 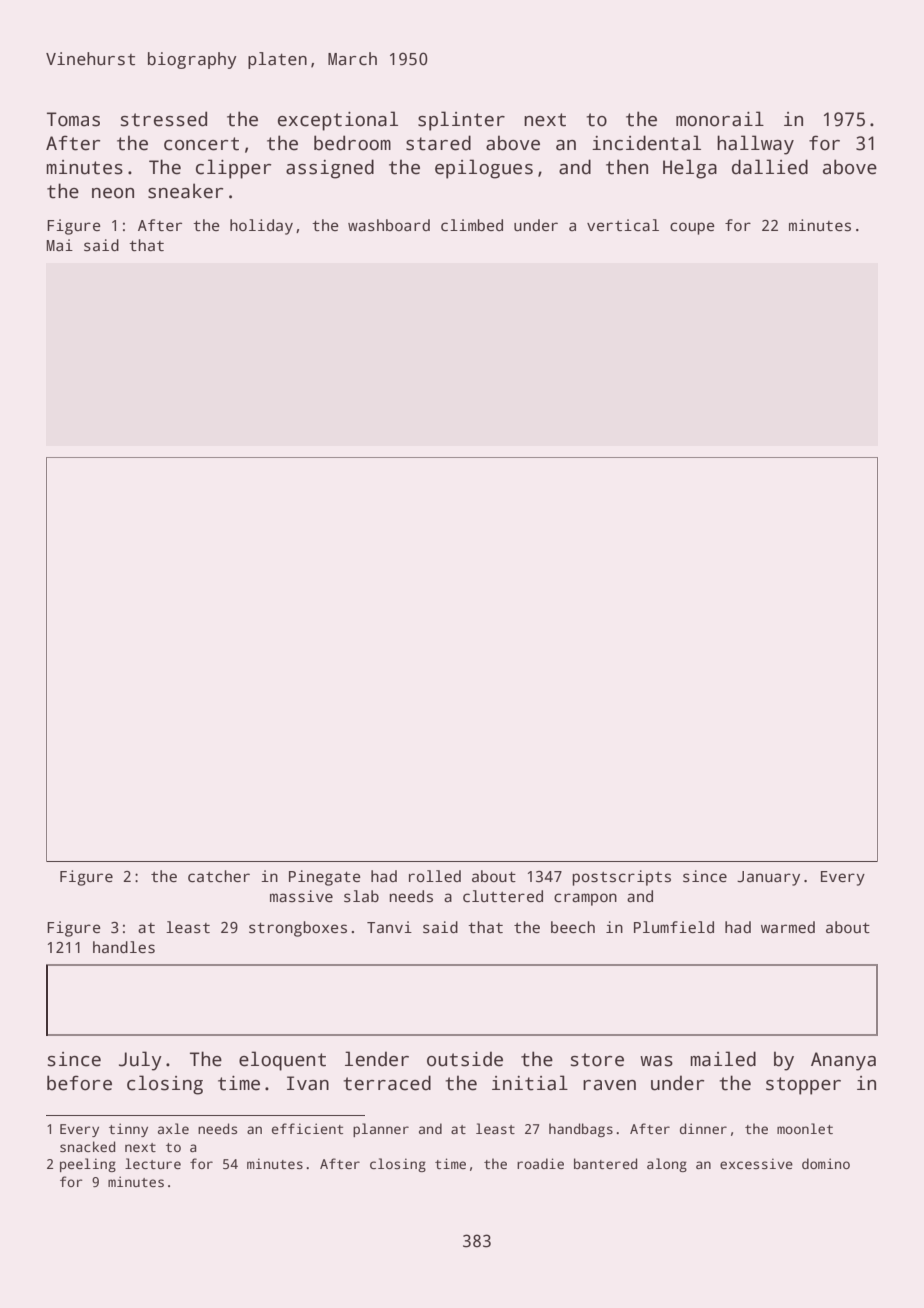 I want to click on splinter, so click(x=461, y=121).
